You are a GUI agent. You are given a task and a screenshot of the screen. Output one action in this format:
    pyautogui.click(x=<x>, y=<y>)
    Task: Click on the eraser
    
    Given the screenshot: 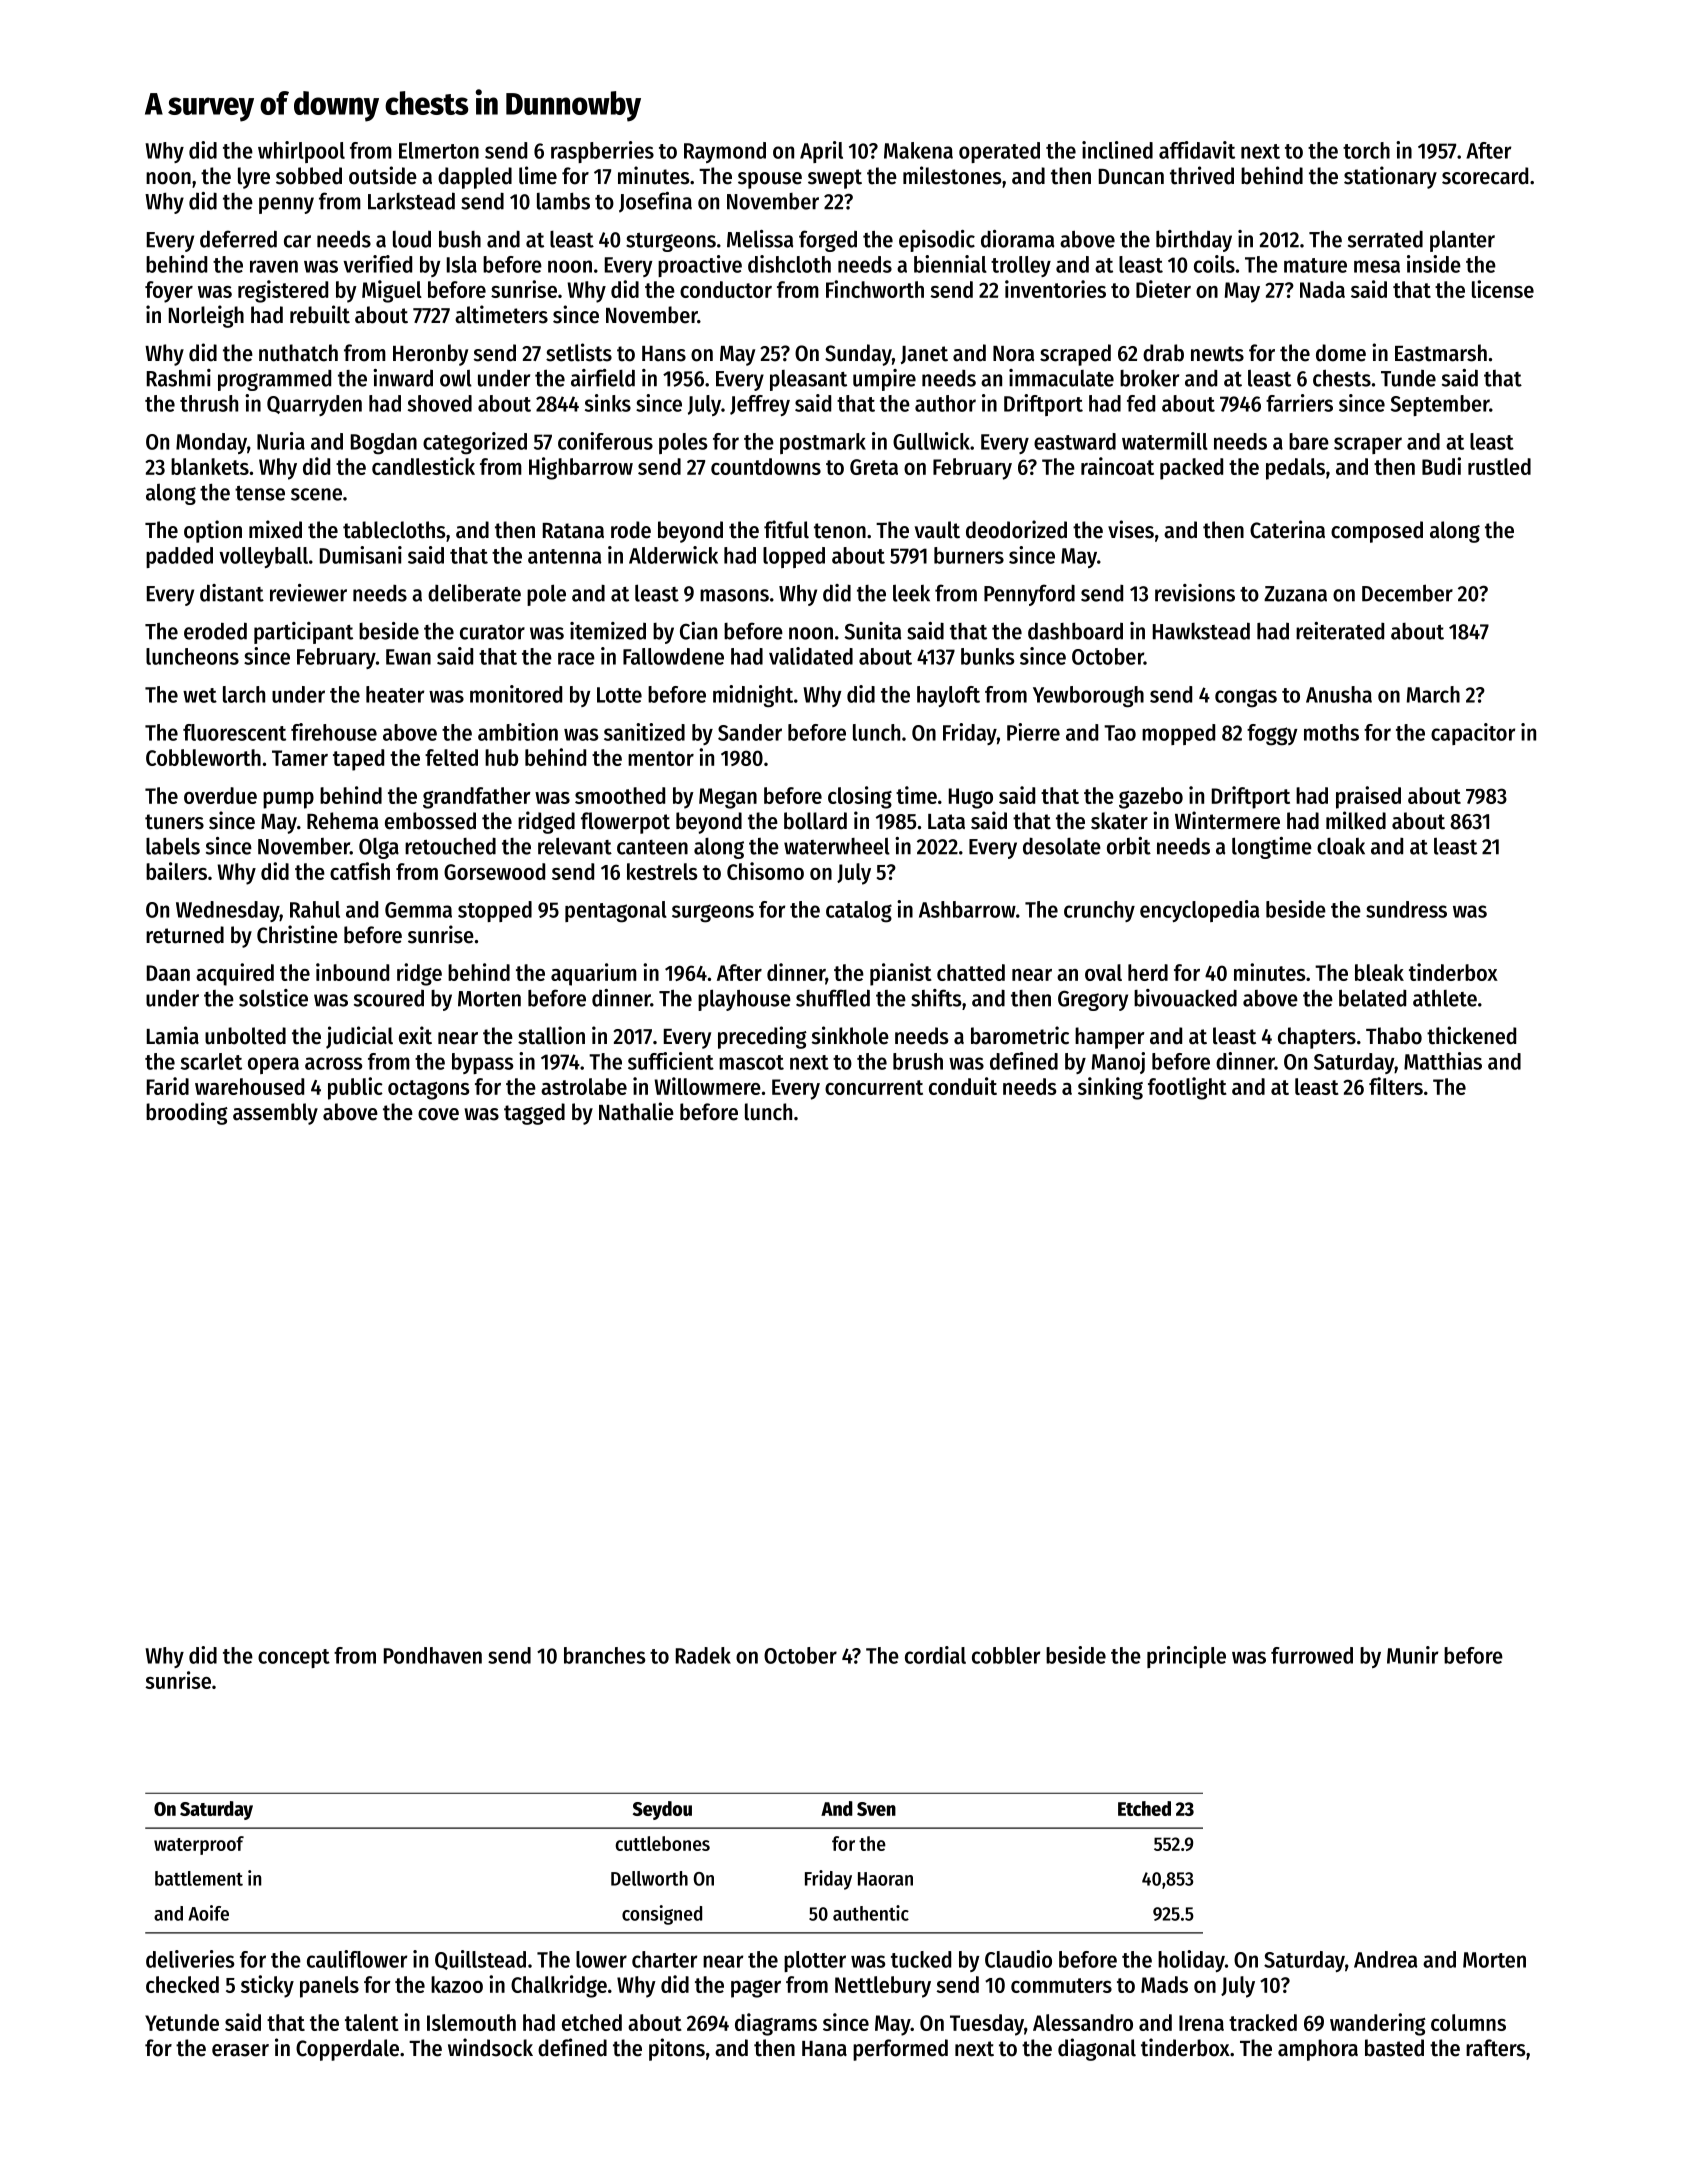 What is the action you would take?
    pyautogui.click(x=240, y=2050)
